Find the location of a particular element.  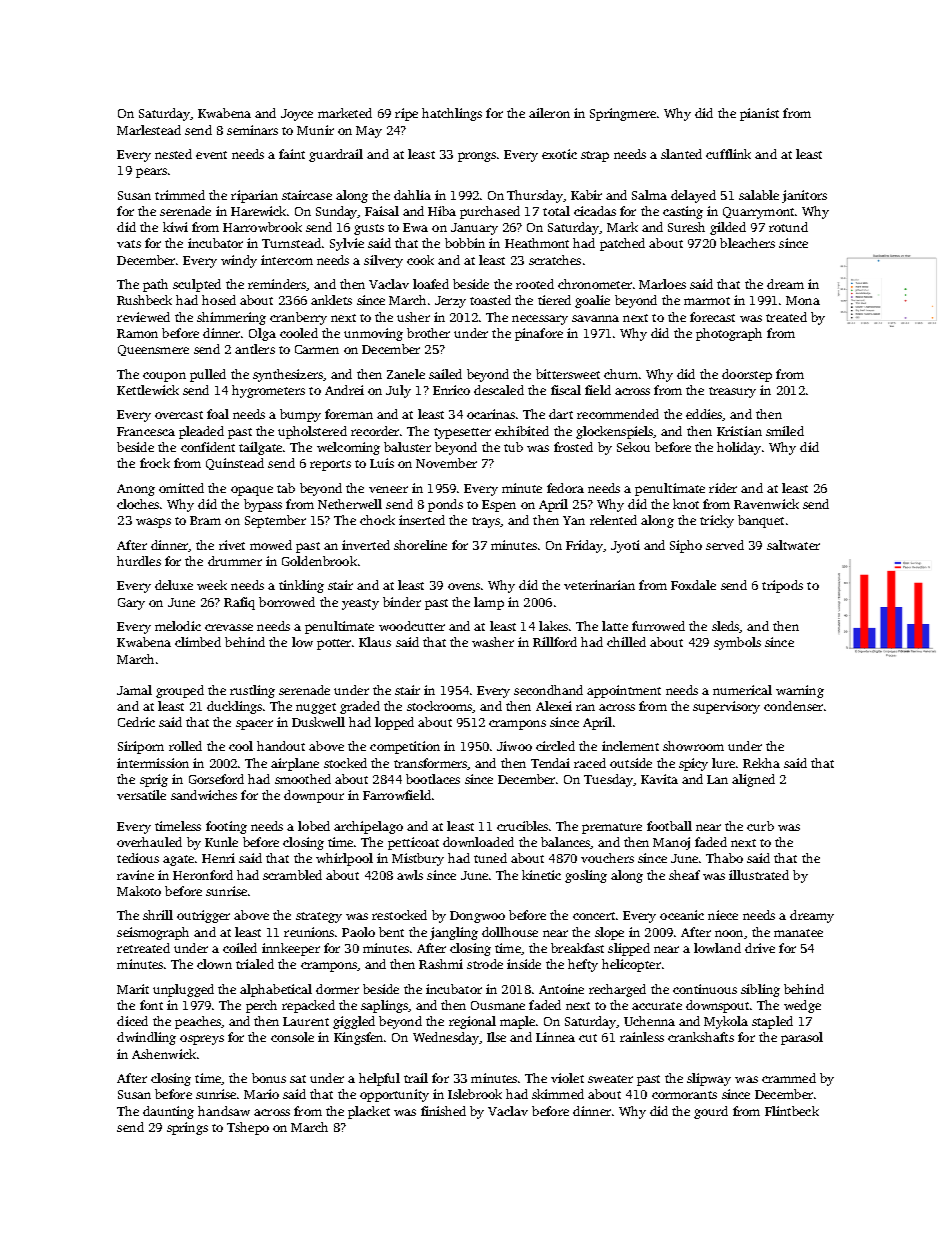

cloches is located at coordinates (138, 504).
